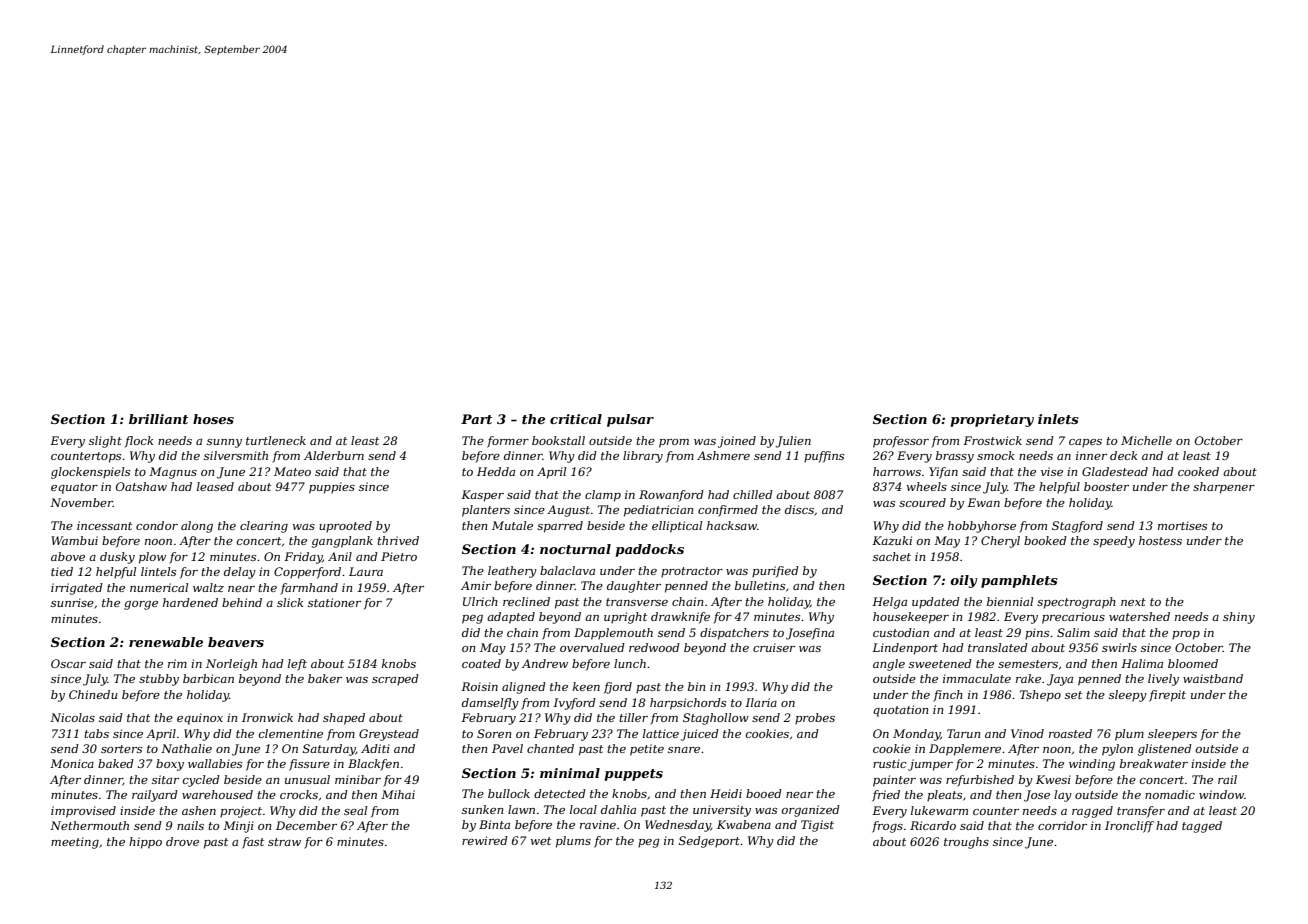 The width and height of the screenshot is (1308, 924). What do you see at coordinates (630, 420) in the screenshot?
I see `pulsar` at bounding box center [630, 420].
